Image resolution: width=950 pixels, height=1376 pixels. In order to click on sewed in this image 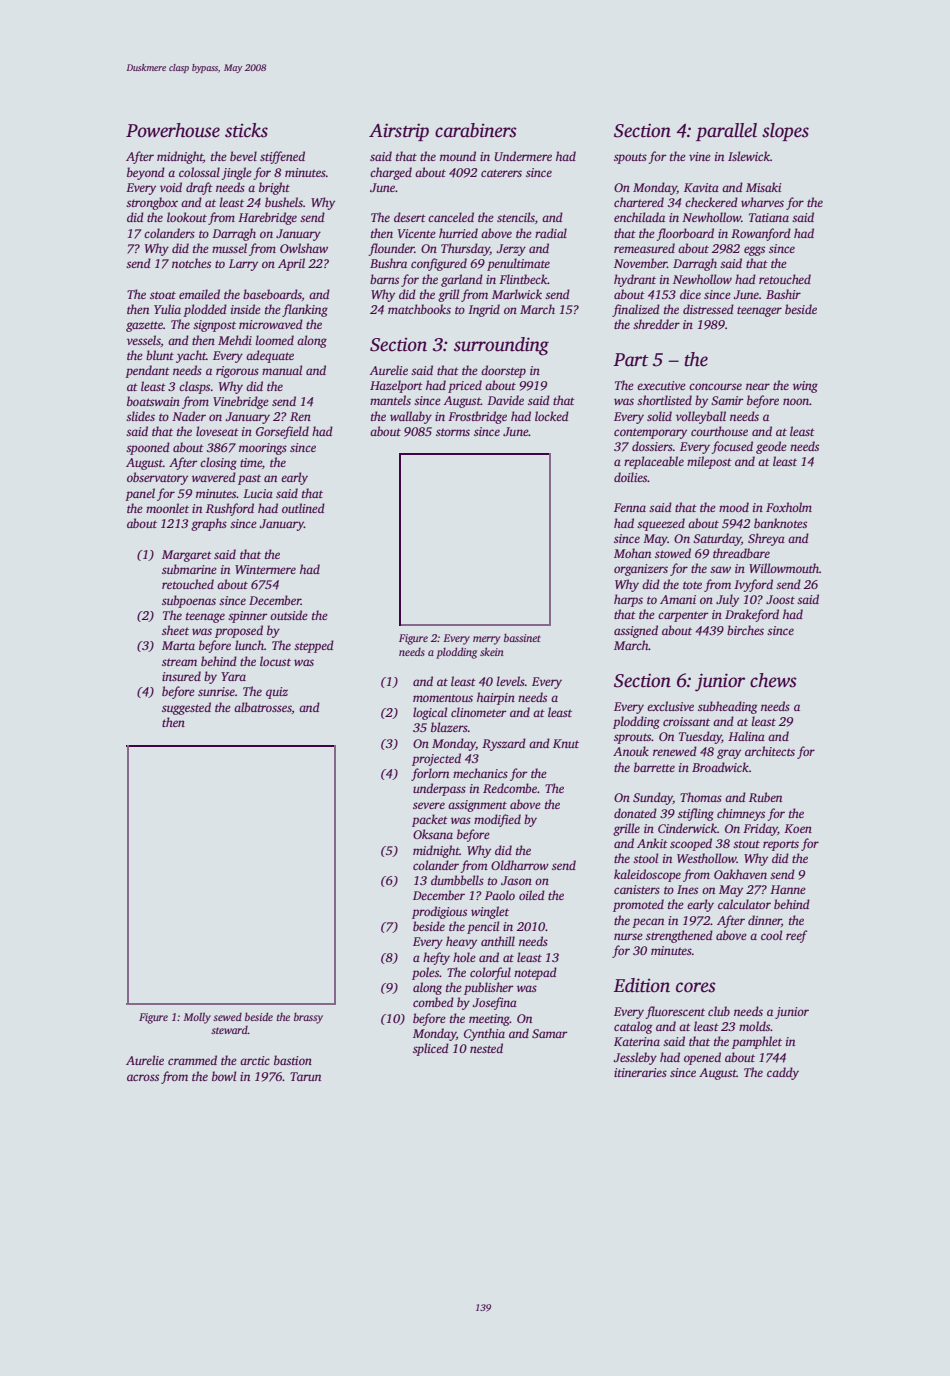, I will do `click(227, 1017)`.
